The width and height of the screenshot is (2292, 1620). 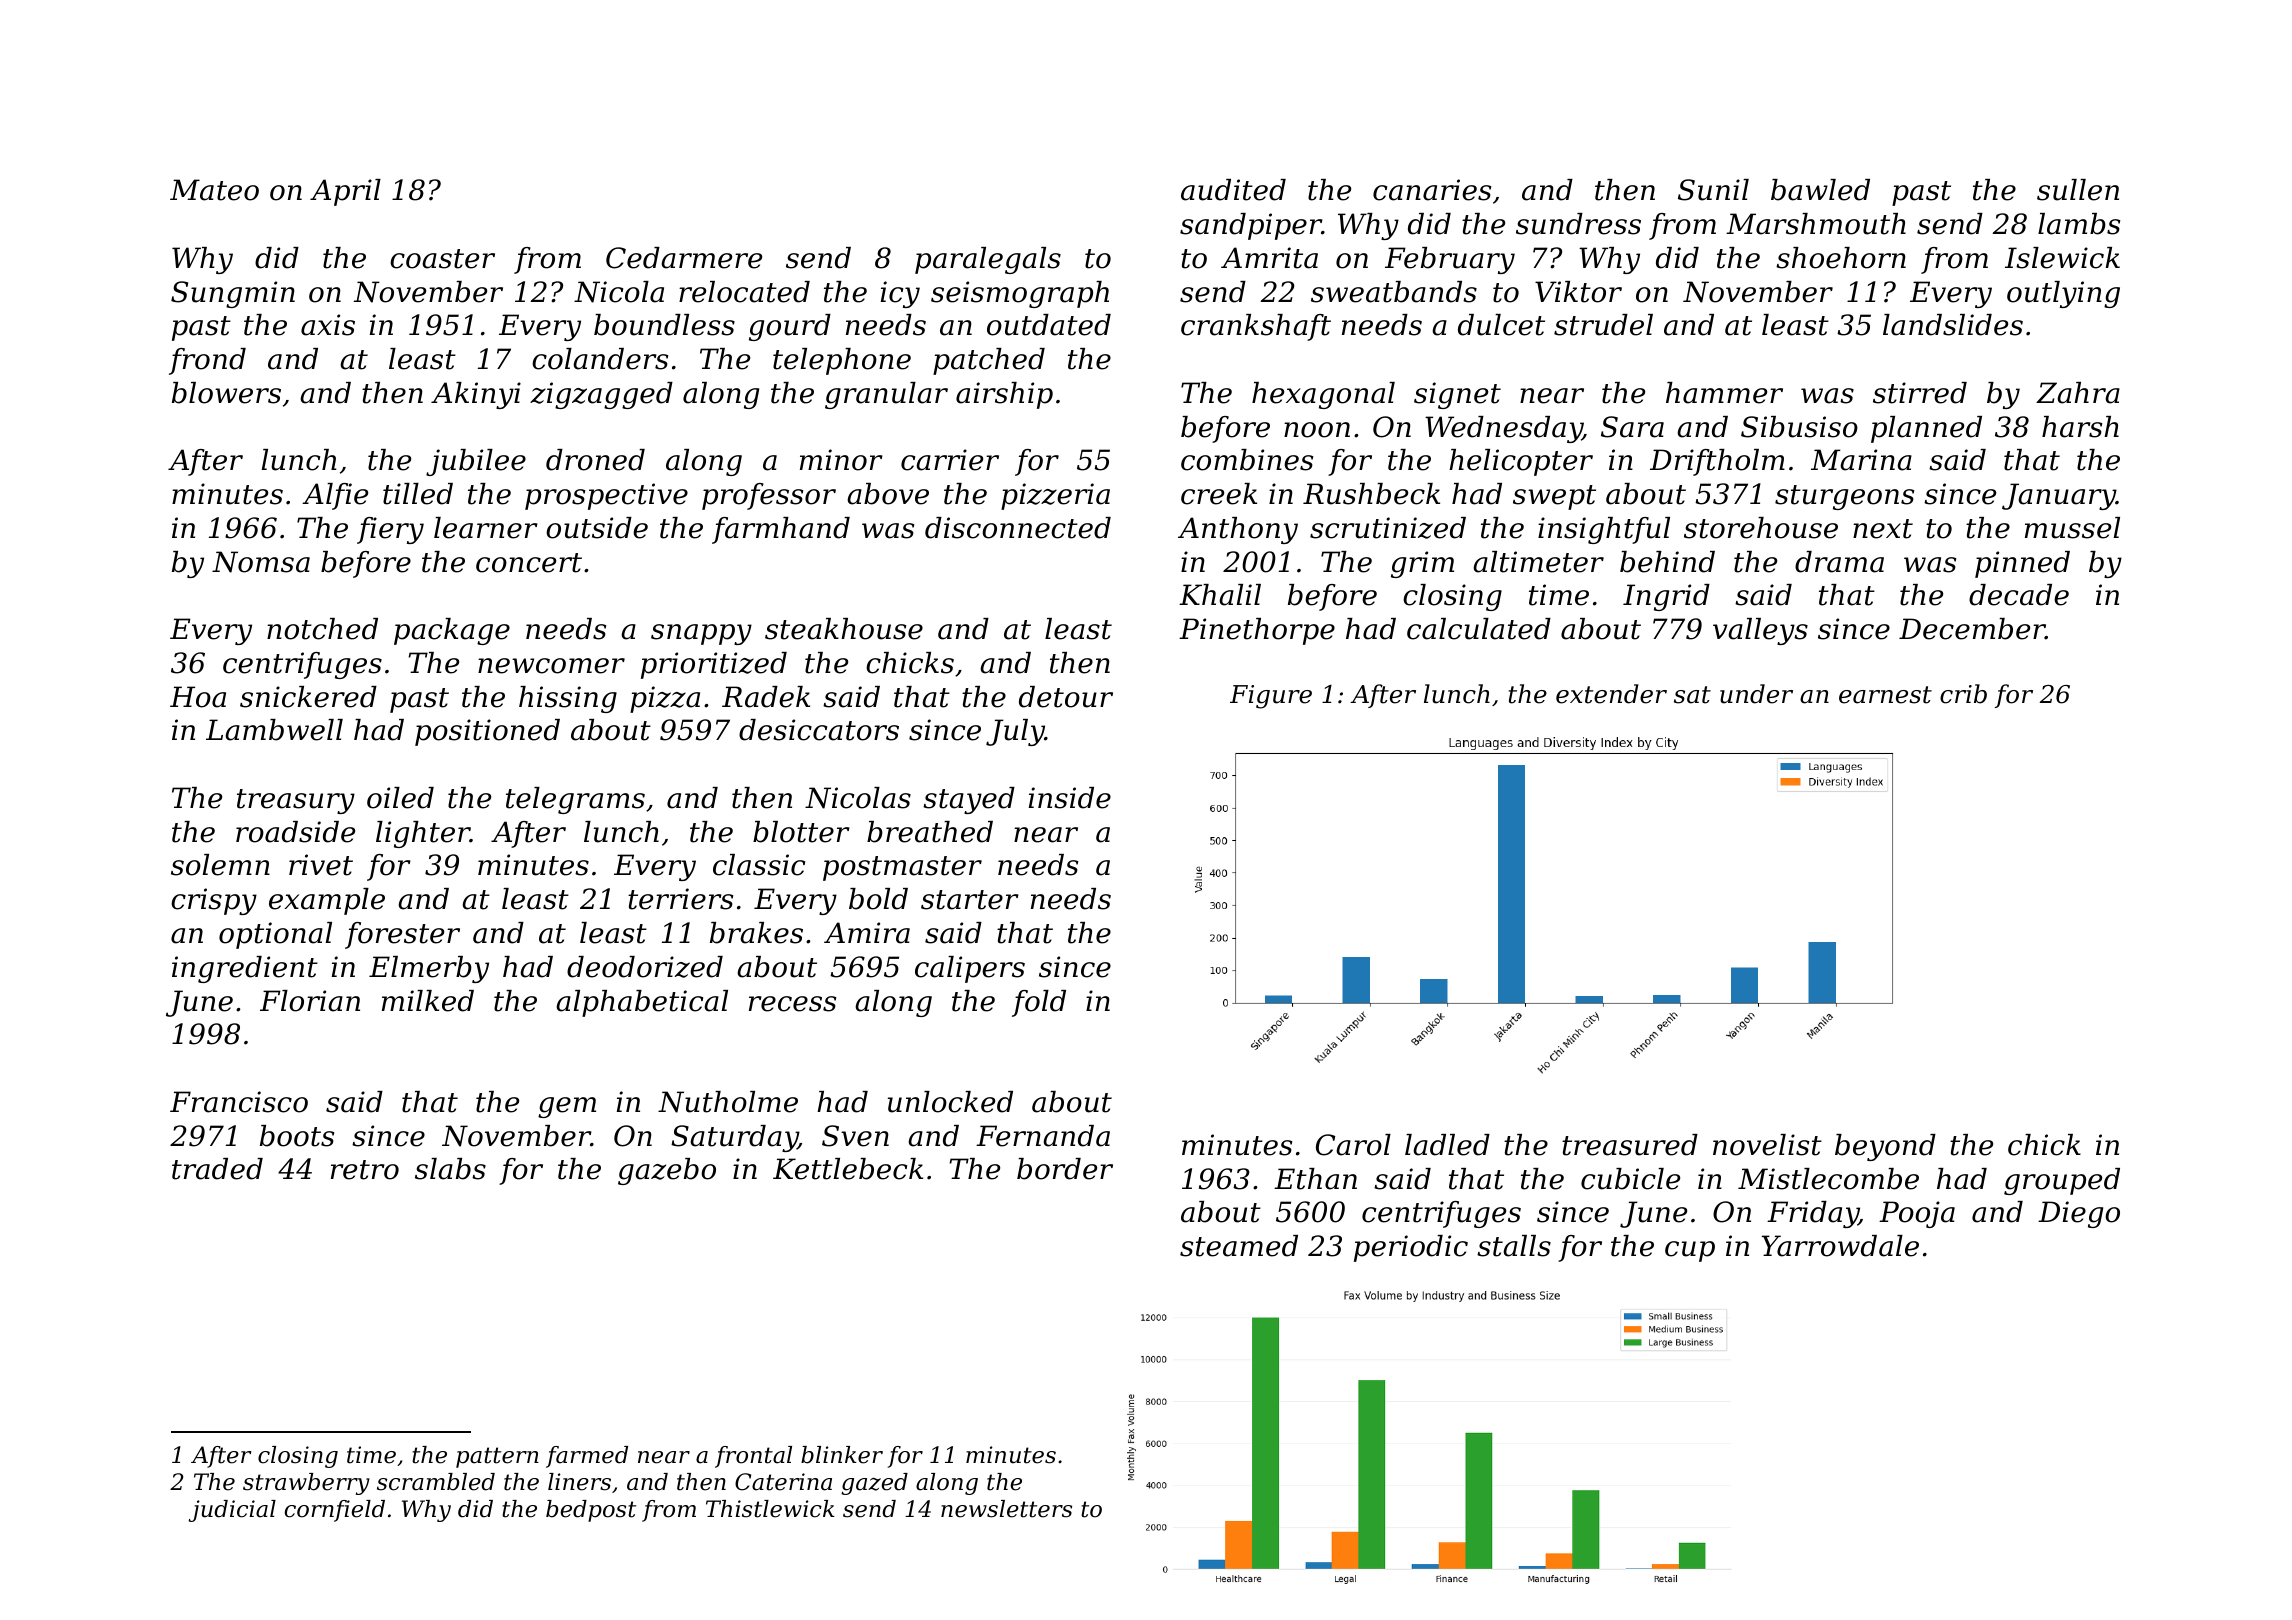 I want to click on Anthony, so click(x=1238, y=530).
